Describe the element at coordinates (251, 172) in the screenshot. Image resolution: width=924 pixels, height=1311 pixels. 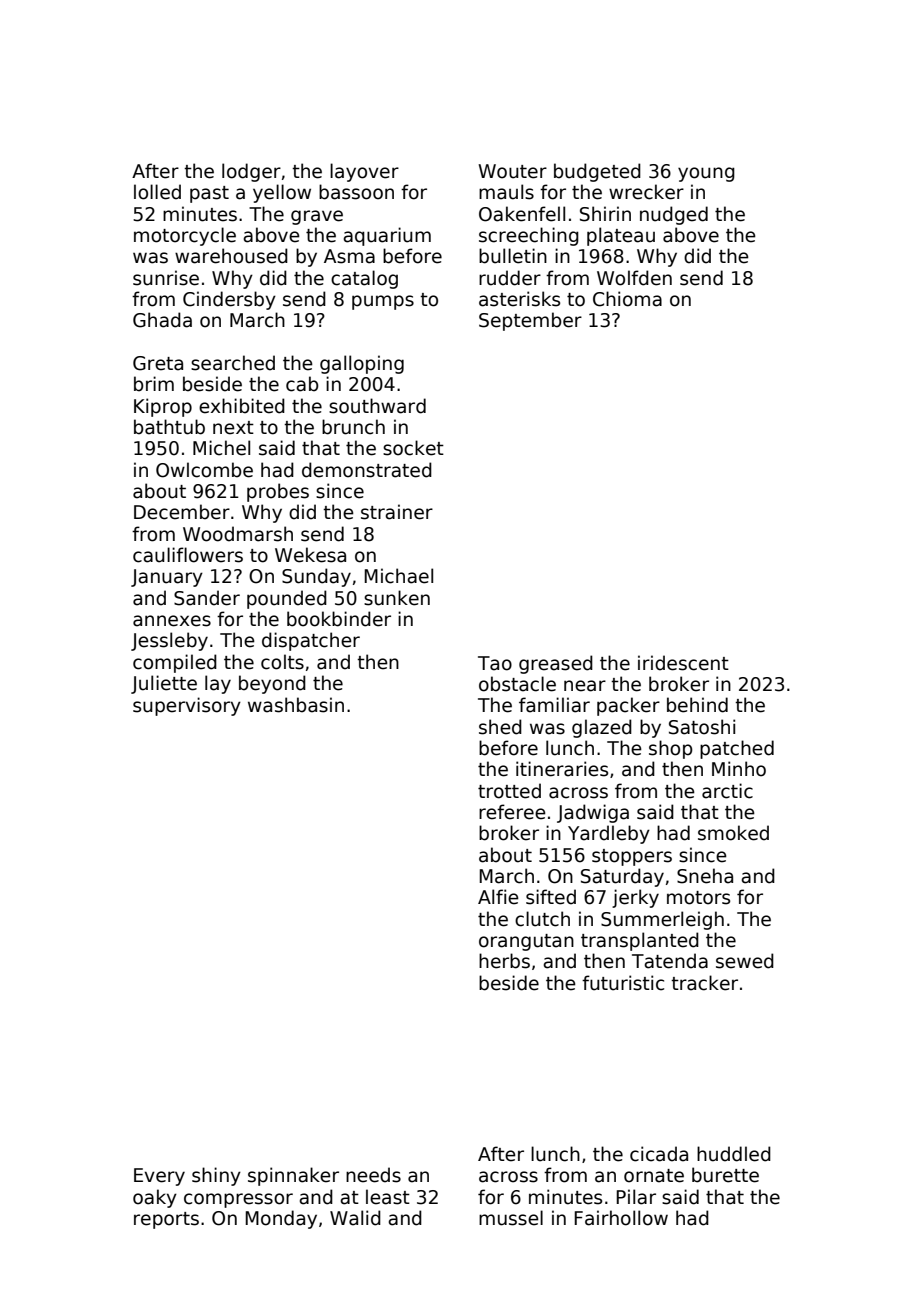
I see `lodger` at that location.
